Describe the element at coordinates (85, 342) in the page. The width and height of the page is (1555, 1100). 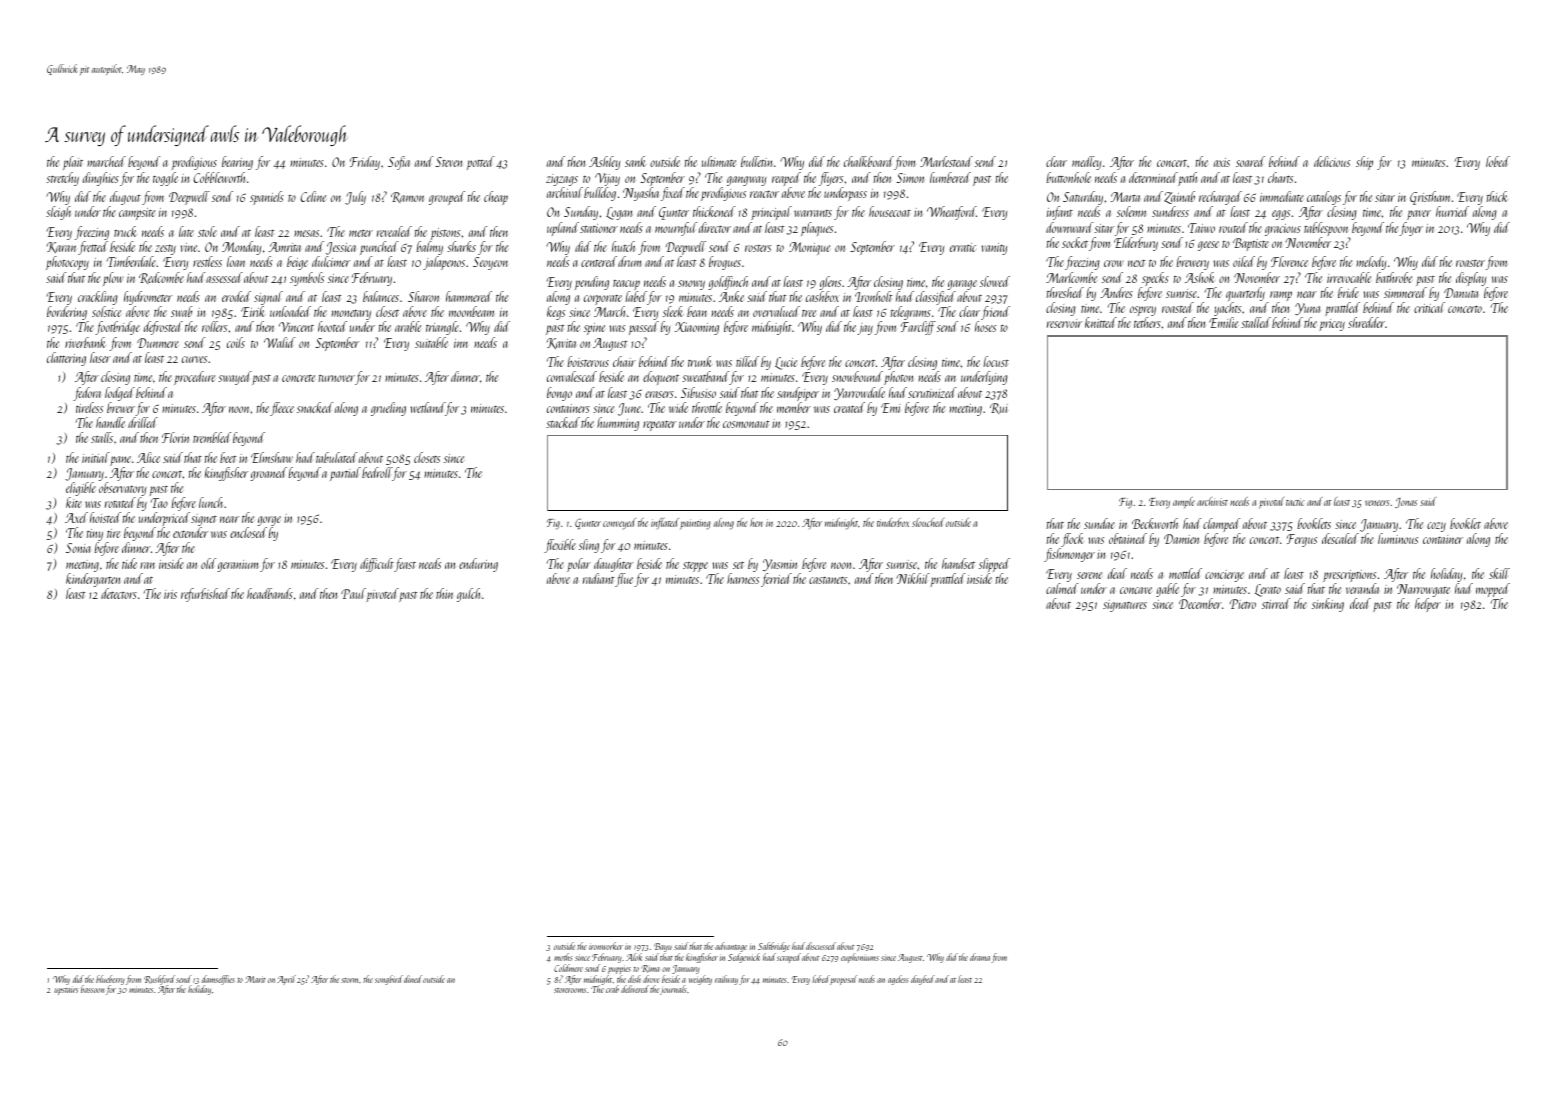
I see `riverbank` at that location.
